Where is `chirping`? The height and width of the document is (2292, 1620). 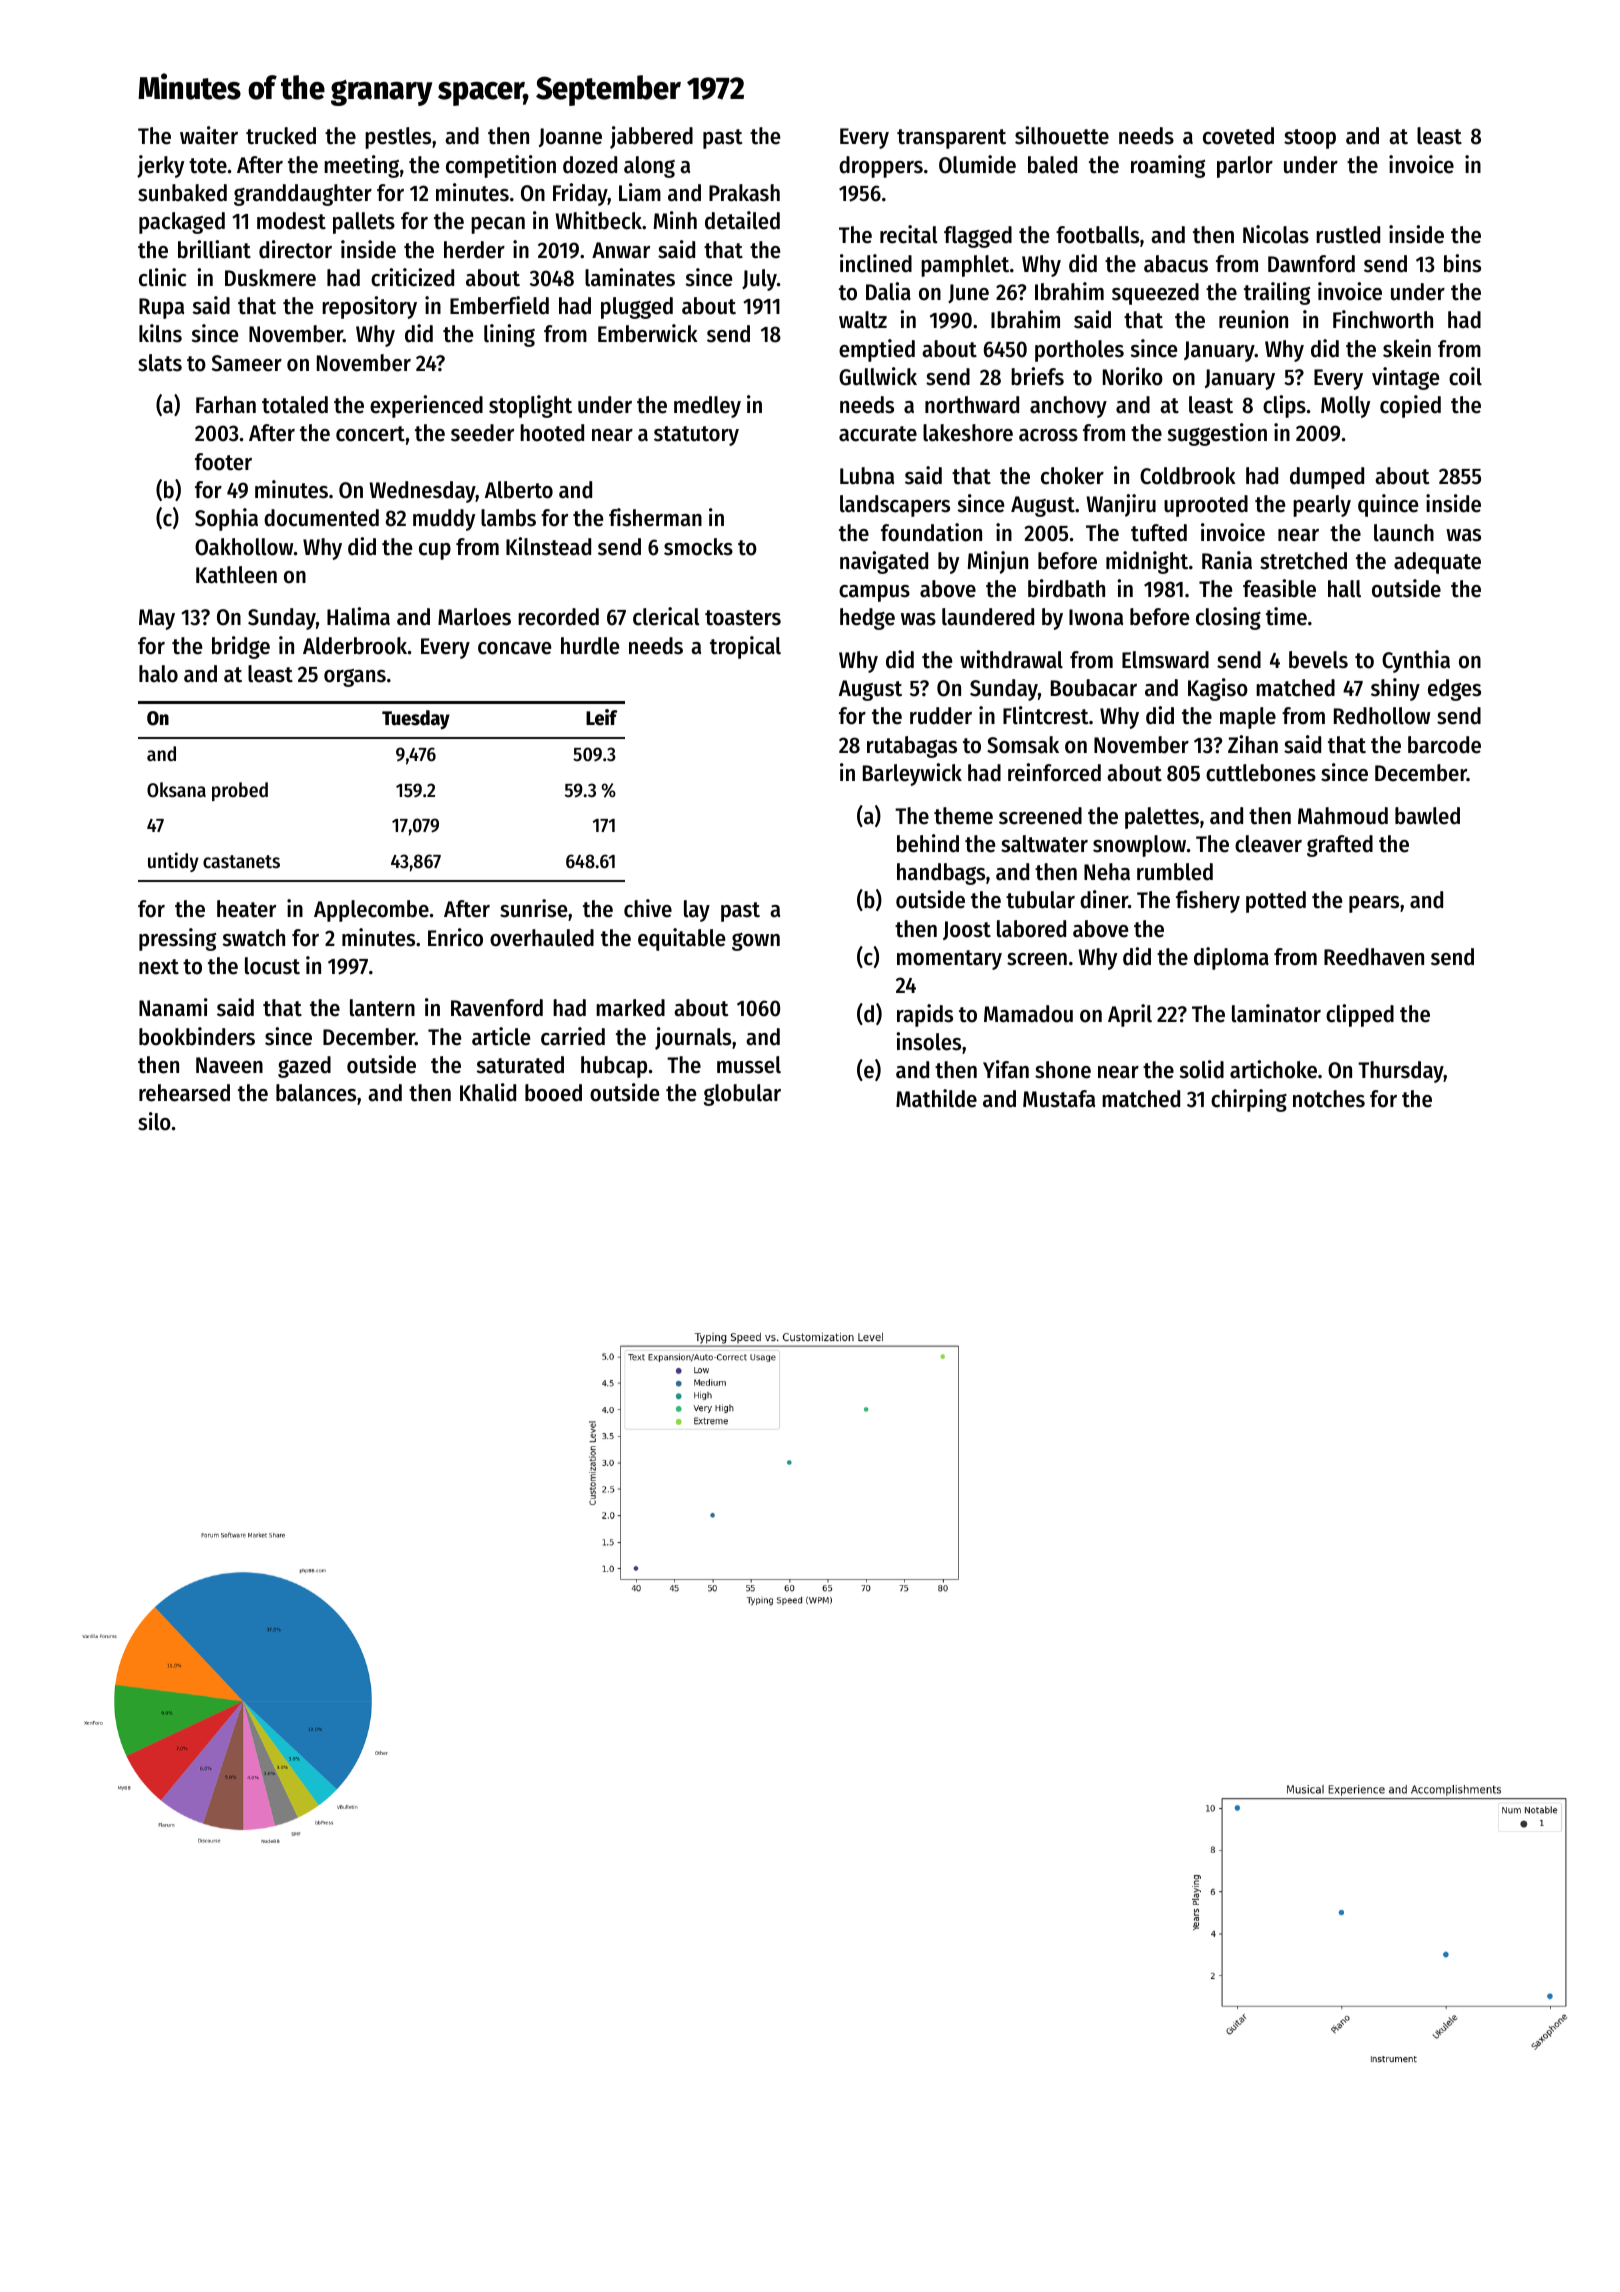 chirping is located at coordinates (1249, 1100).
